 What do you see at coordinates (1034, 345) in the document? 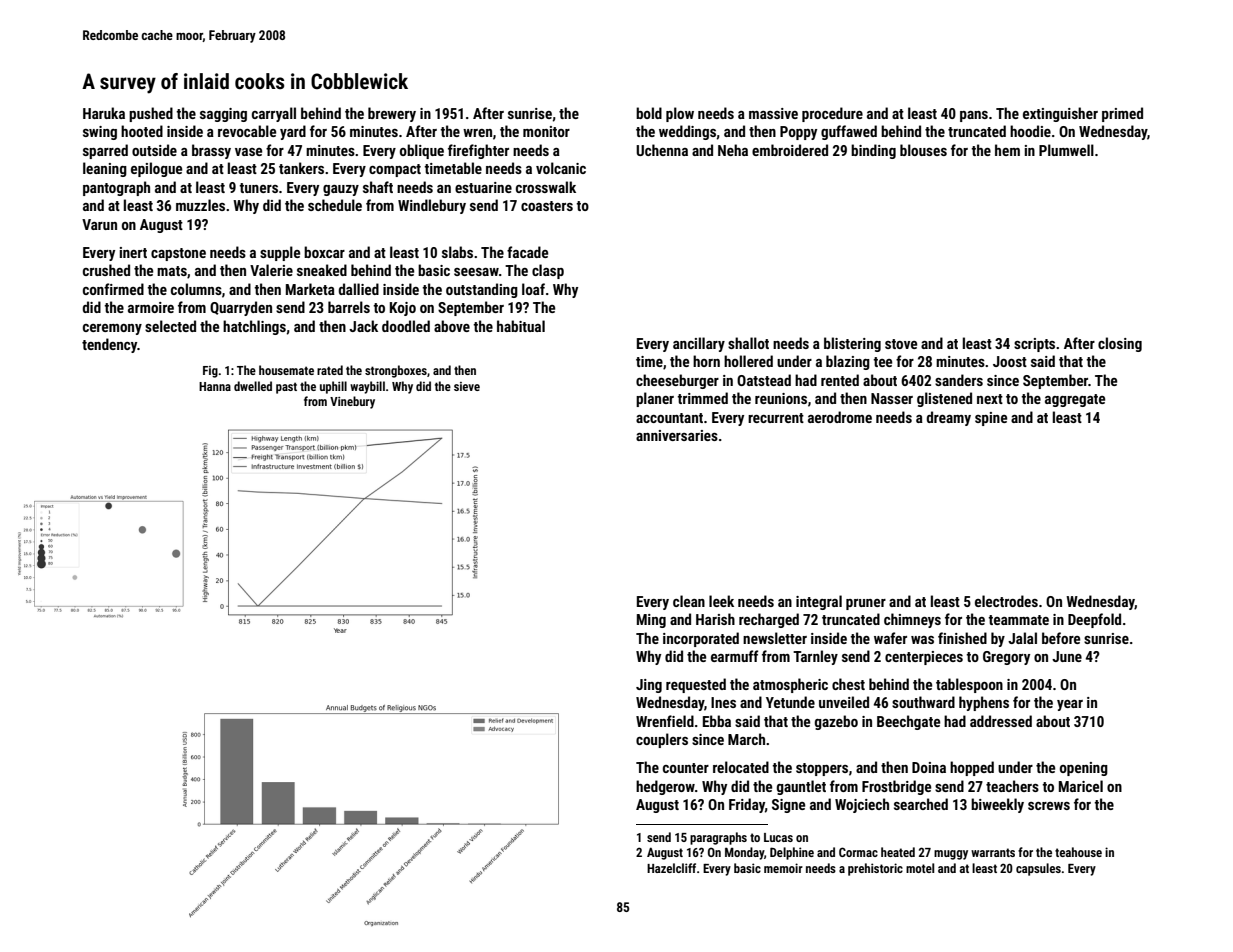
I see `scripts` at bounding box center [1034, 345].
